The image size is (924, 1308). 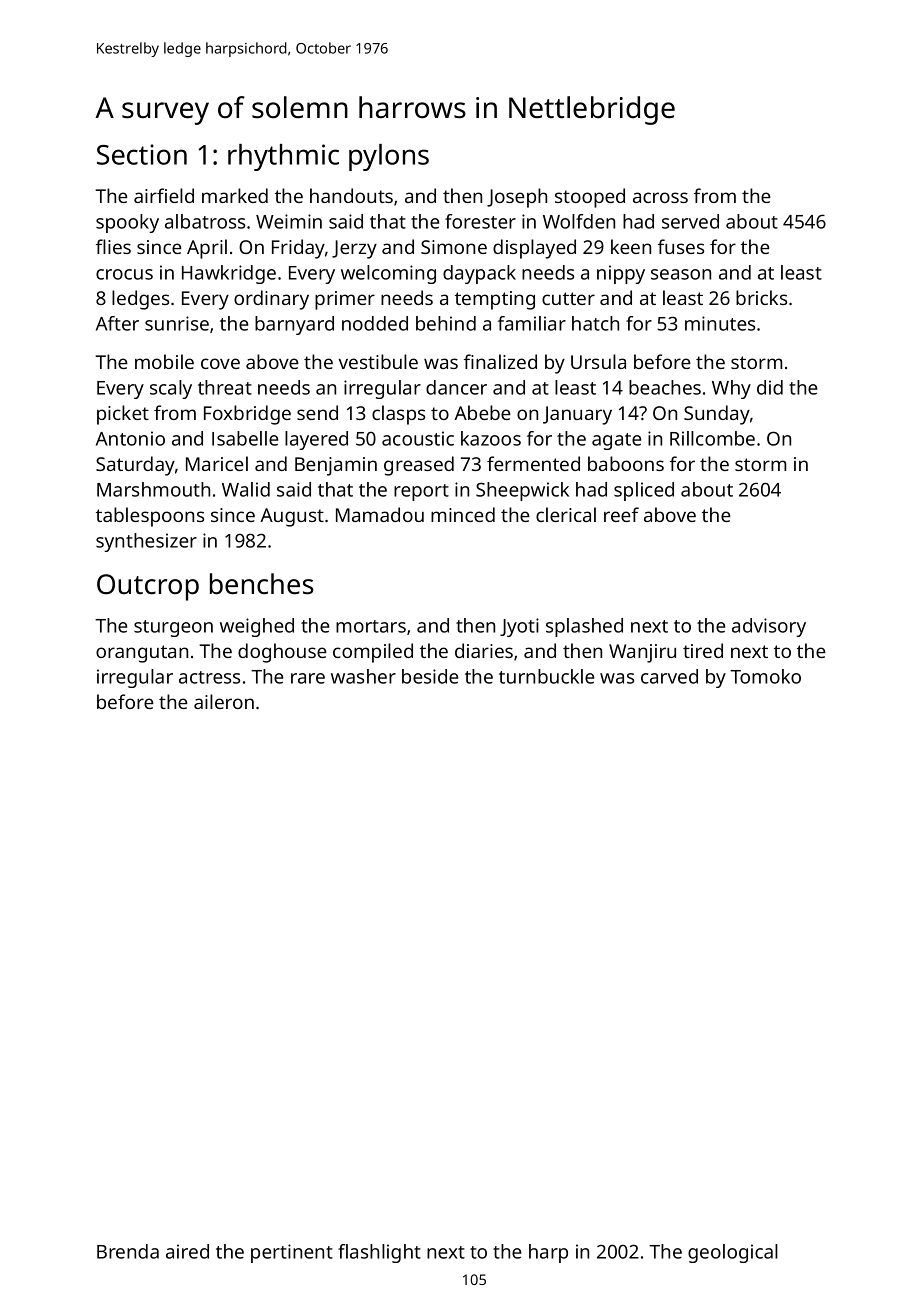 What do you see at coordinates (150, 517) in the document?
I see `tablespoons` at bounding box center [150, 517].
